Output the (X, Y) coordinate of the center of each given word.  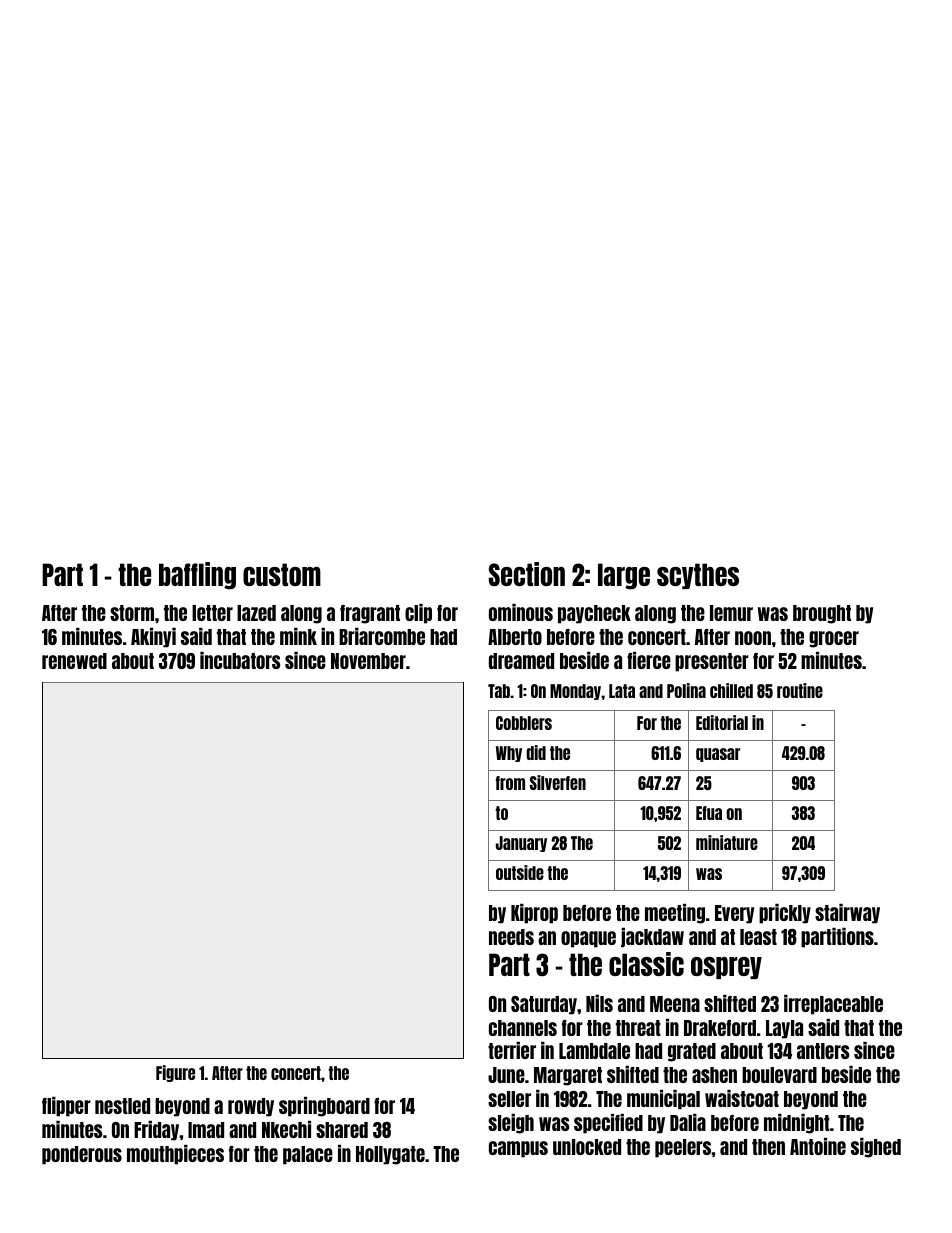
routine (800, 690)
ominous (521, 612)
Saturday (544, 1005)
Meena (675, 1004)
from (510, 783)
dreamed (521, 661)
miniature (727, 842)
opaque (588, 939)
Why (509, 754)
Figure (175, 1073)
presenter (712, 662)
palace (308, 1155)
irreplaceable (833, 1005)
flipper (66, 1107)
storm (132, 613)
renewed (74, 661)
